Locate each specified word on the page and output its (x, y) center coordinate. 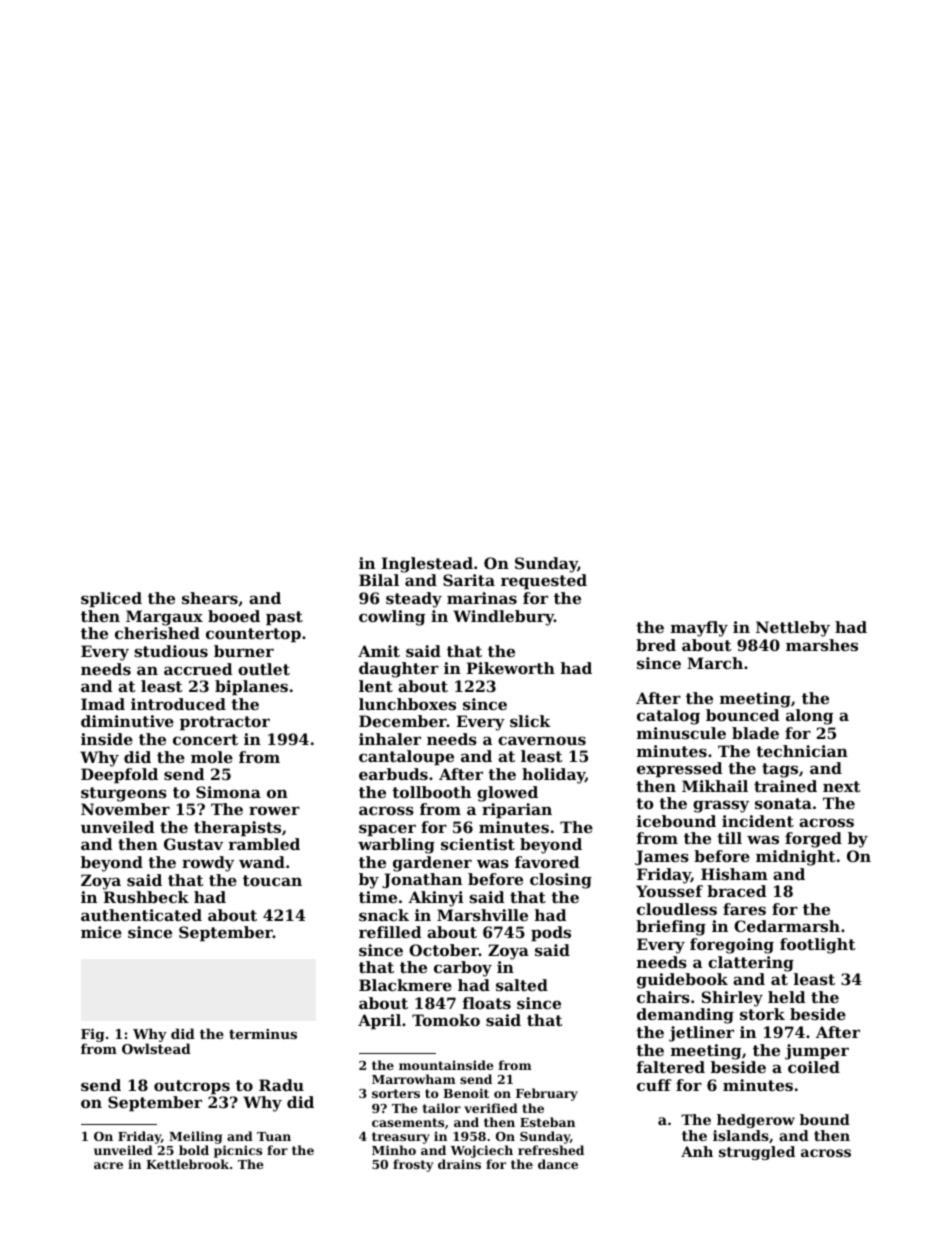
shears (210, 598)
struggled (757, 1153)
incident (758, 821)
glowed (507, 794)
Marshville (482, 915)
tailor (442, 1108)
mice (101, 932)
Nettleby (793, 629)
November (125, 809)
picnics (238, 1151)
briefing (671, 928)
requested (544, 581)
